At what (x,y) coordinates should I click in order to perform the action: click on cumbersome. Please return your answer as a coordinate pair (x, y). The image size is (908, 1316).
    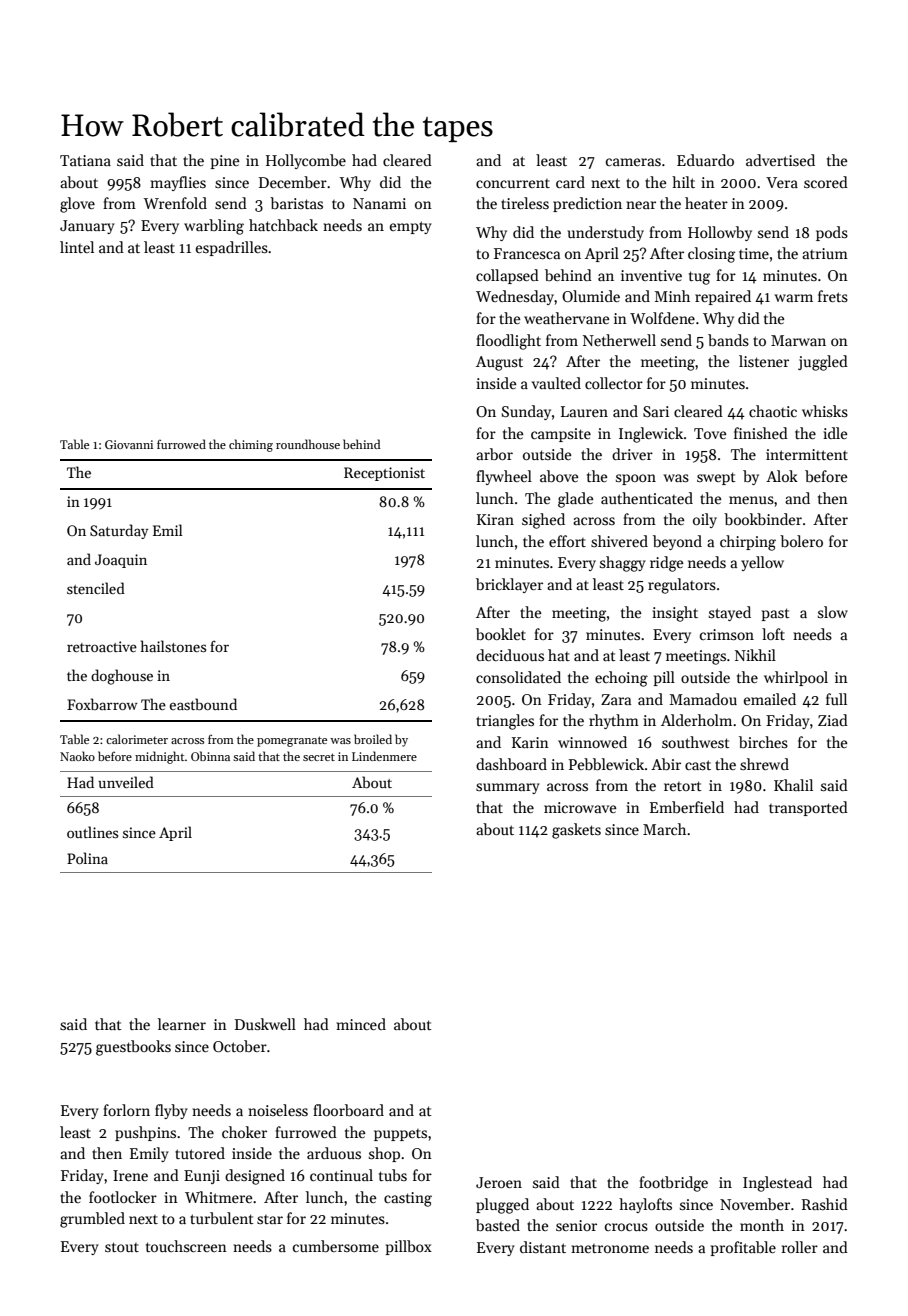
    Looking at the image, I should click on (336, 1246).
